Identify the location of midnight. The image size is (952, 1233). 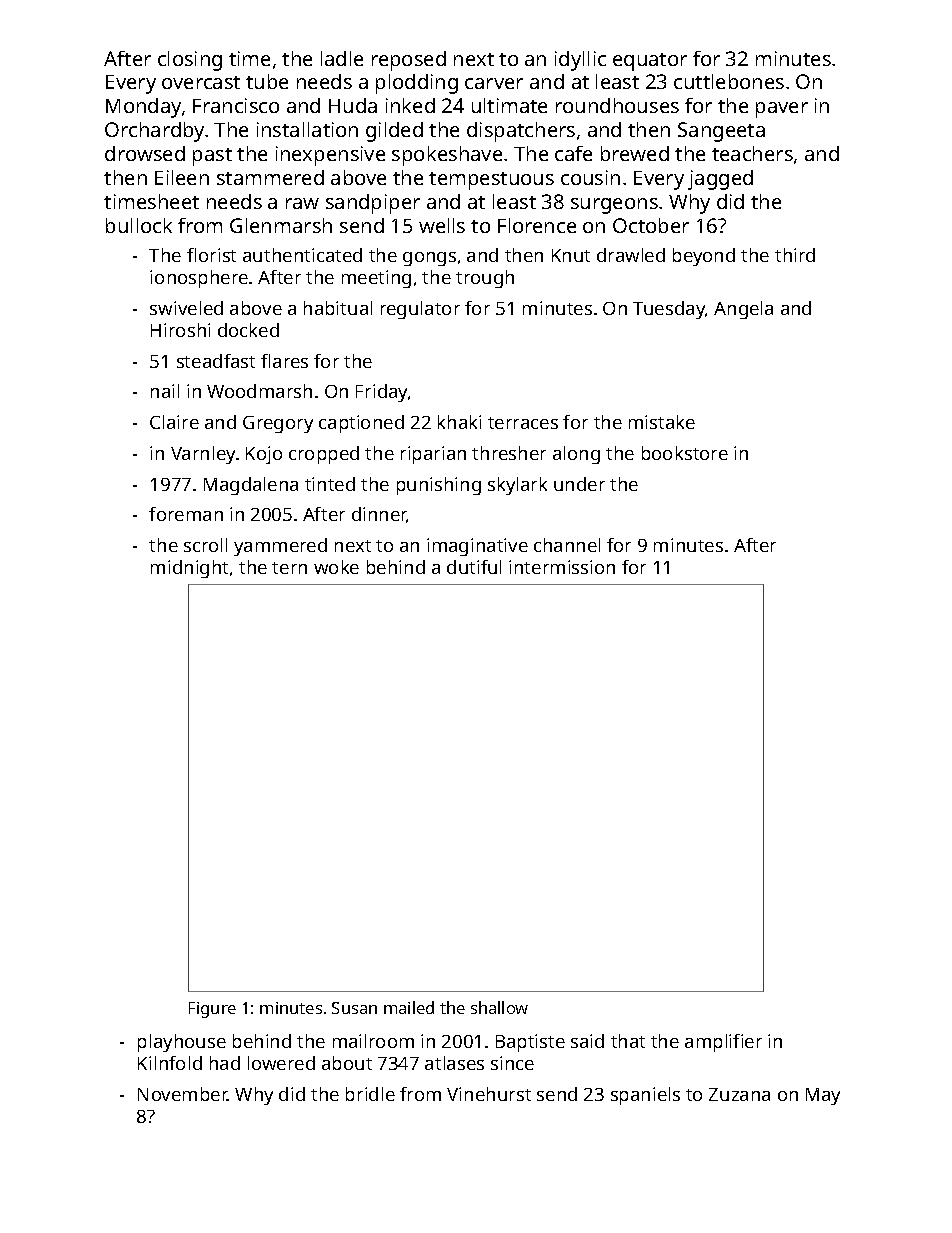
(189, 569).
